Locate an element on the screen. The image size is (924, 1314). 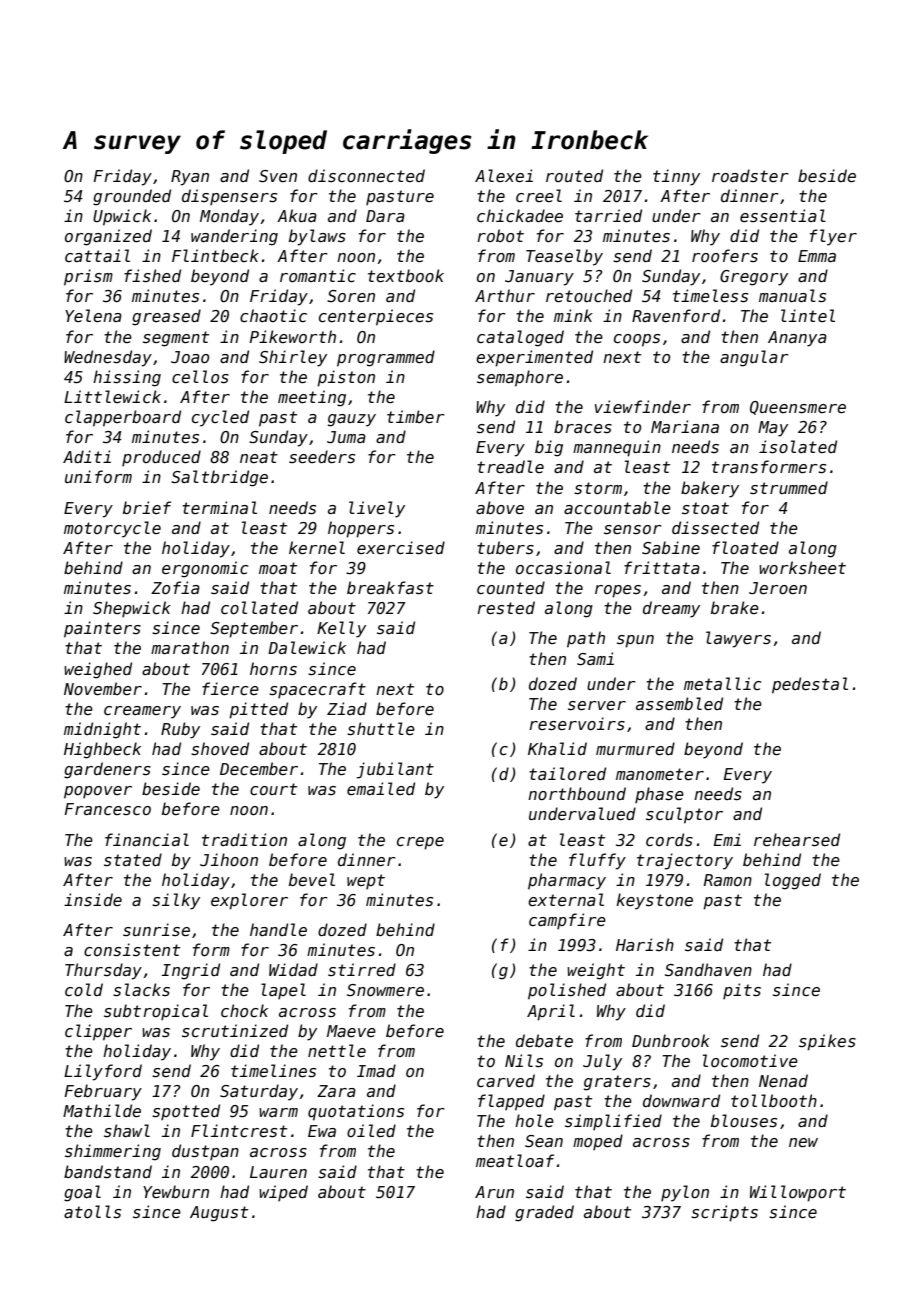
essential is located at coordinates (783, 215).
